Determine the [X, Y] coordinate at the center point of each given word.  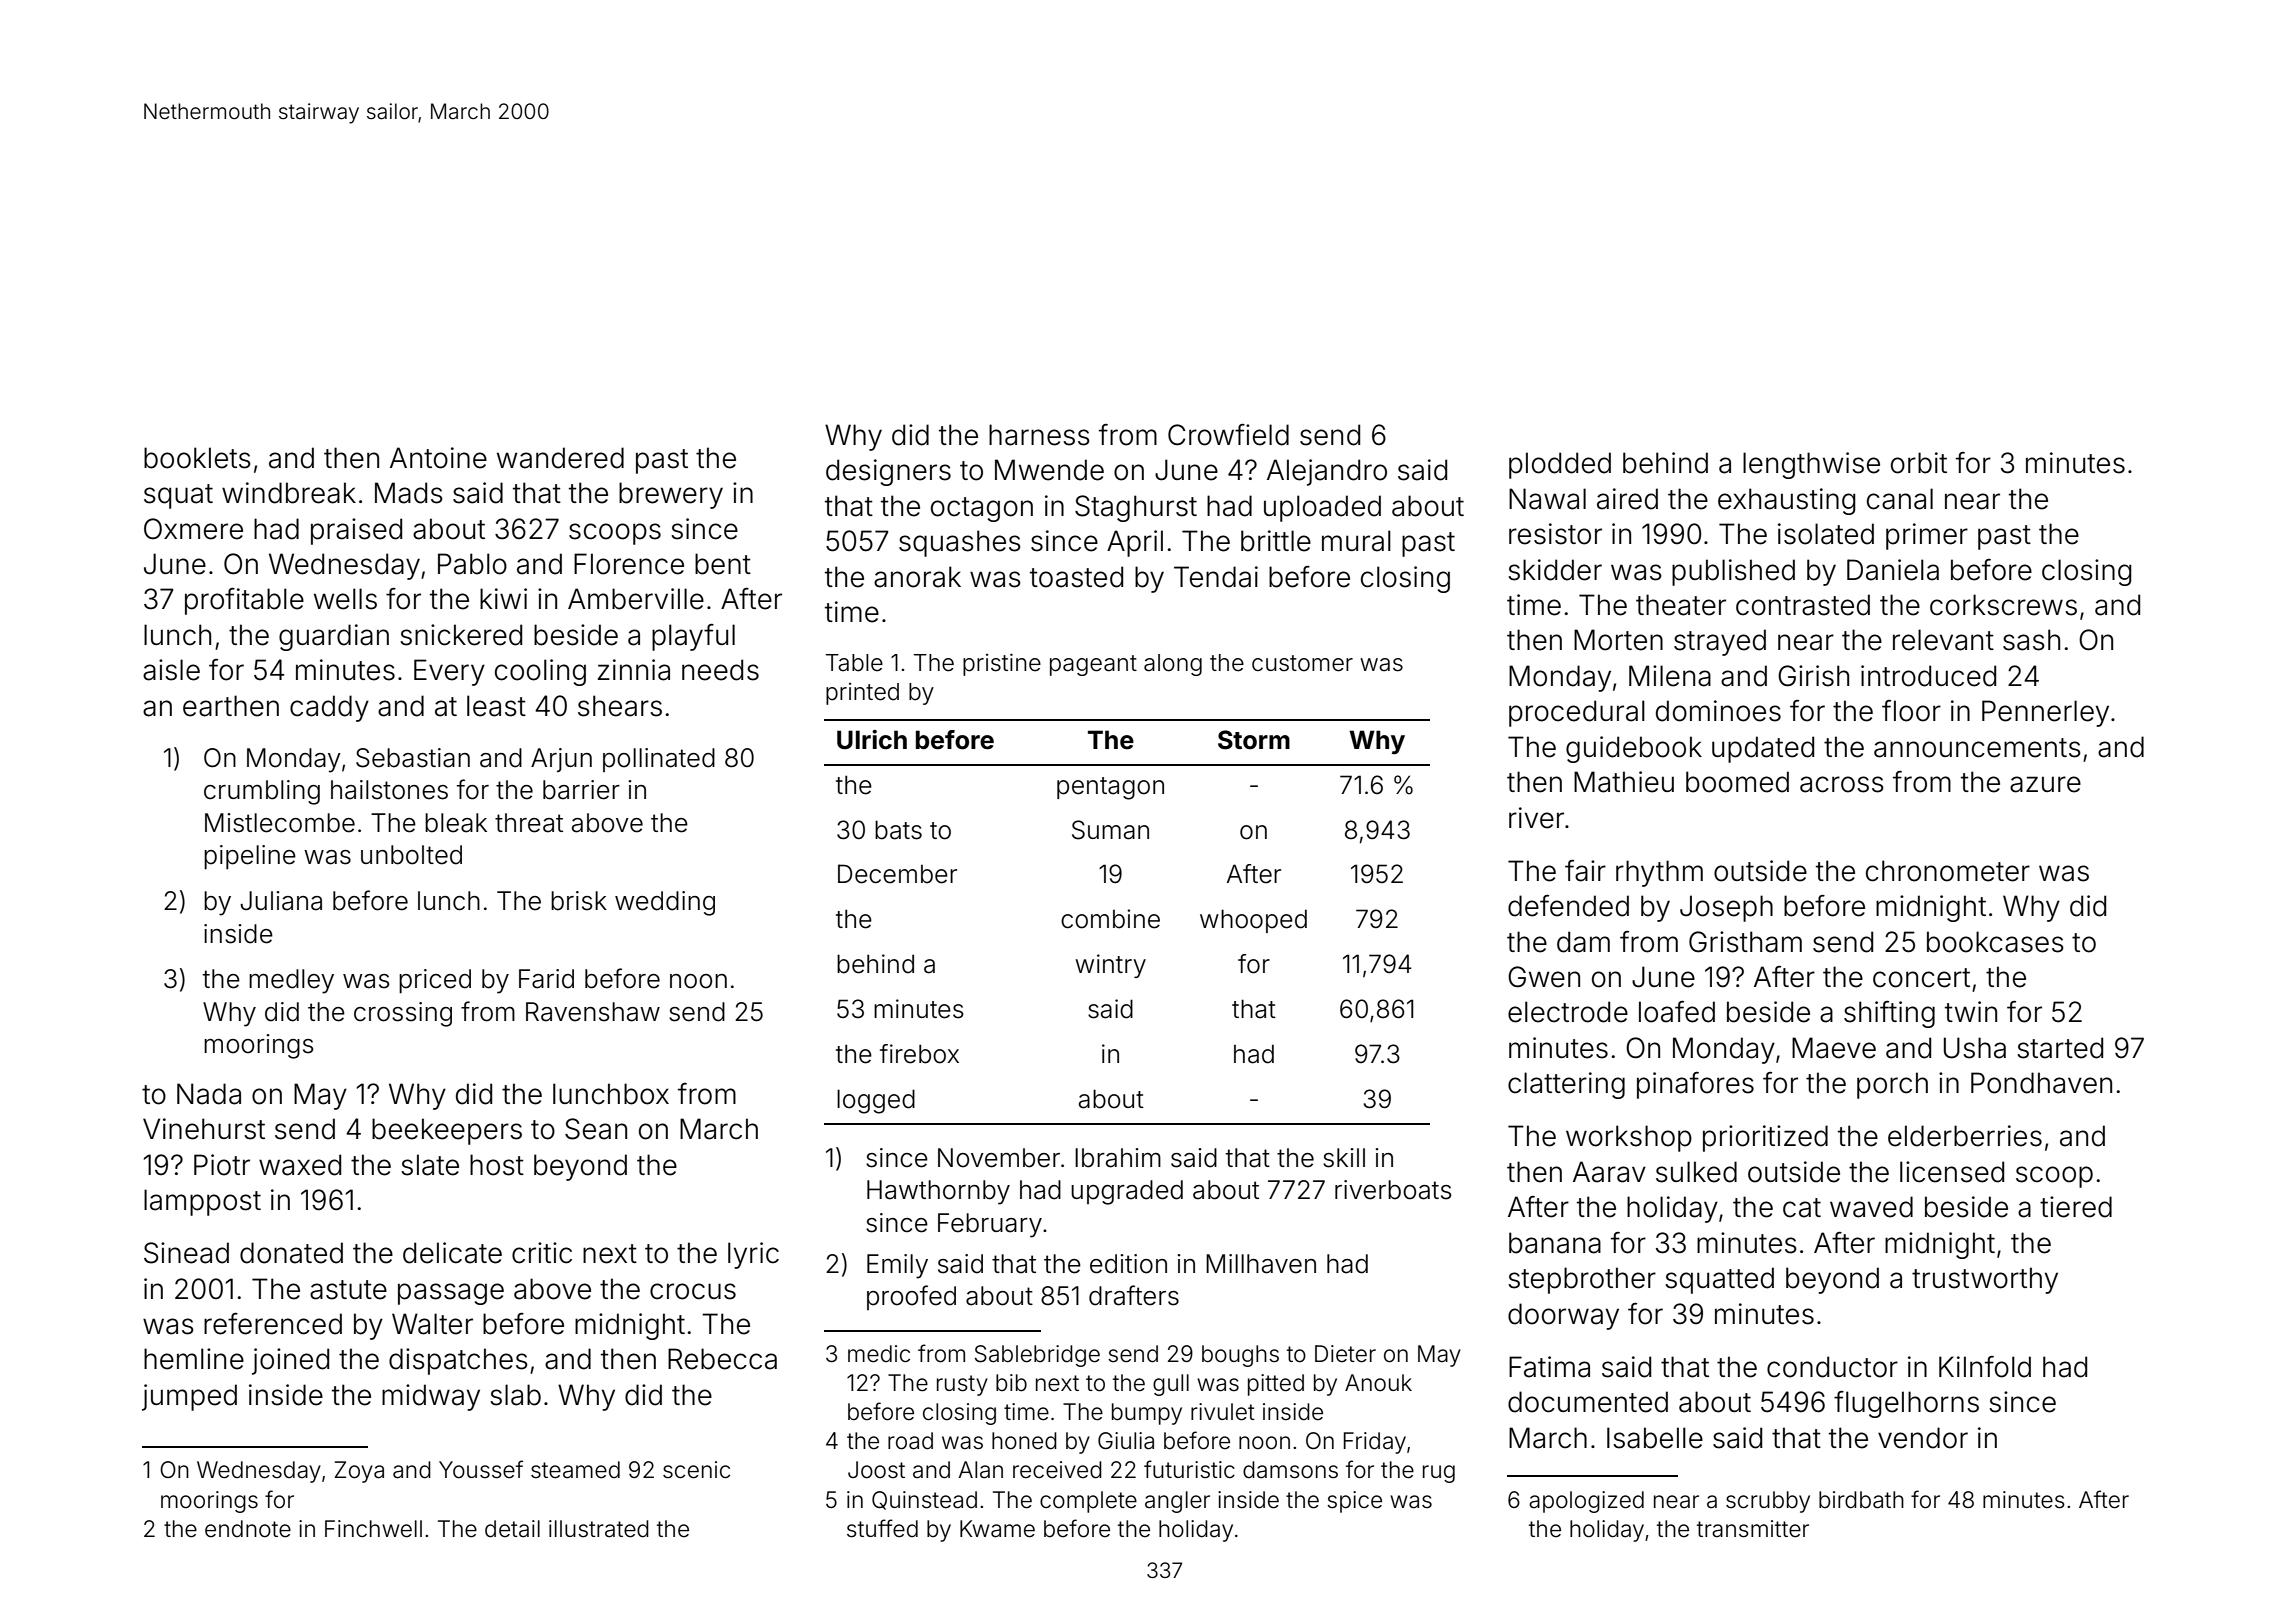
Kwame [997, 1529]
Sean [596, 1129]
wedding [665, 903]
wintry [1110, 966]
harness [1039, 435]
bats [898, 830]
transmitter [1753, 1529]
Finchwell [373, 1529]
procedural [1577, 713]
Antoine [438, 458]
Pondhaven [2041, 1083]
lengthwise [1811, 465]
